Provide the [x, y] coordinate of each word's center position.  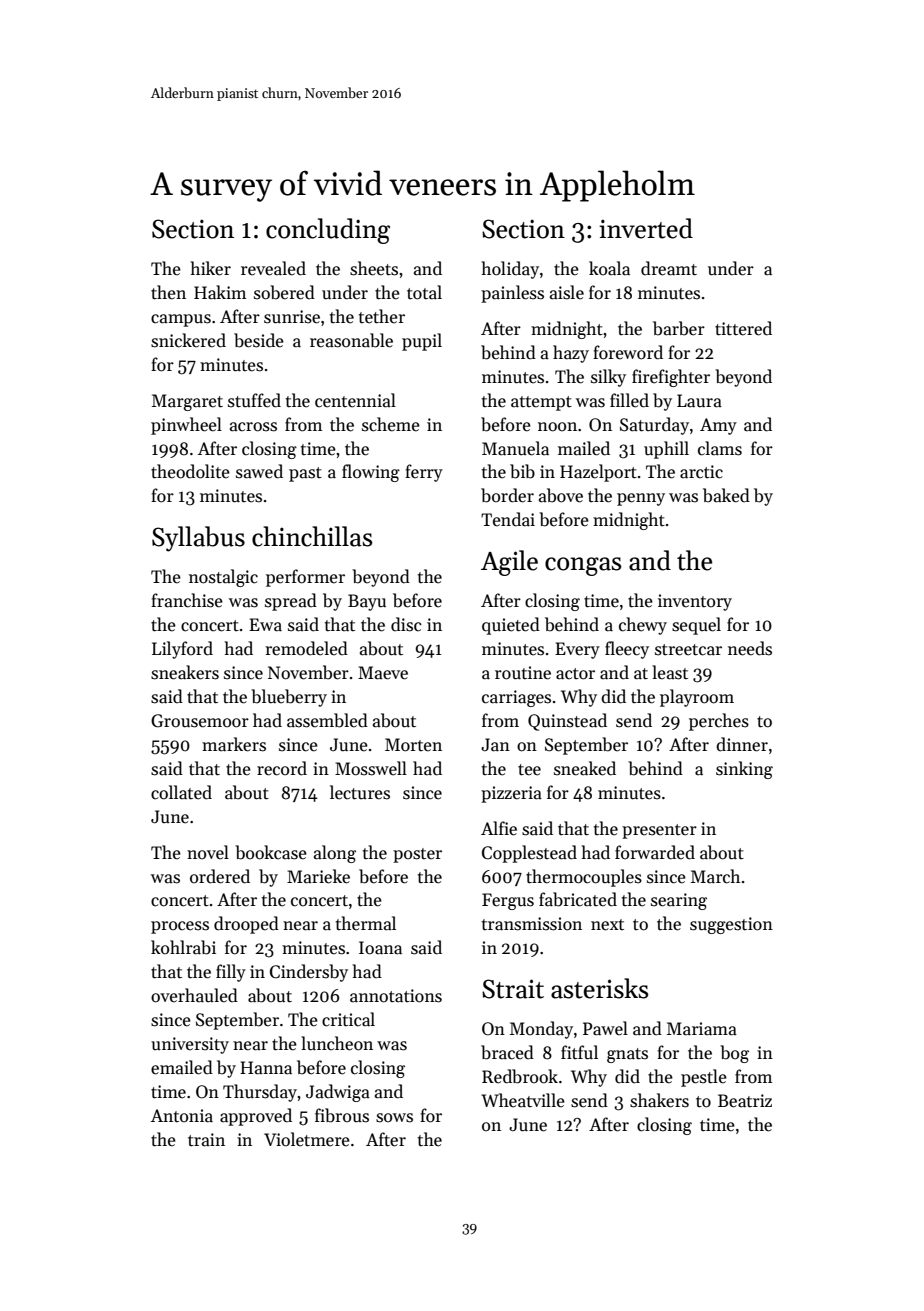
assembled [327, 720]
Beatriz [745, 1101]
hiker [210, 268]
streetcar [688, 650]
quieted [511, 626]
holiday [510, 270]
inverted [646, 228]
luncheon [337, 1043]
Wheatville [523, 1100]
